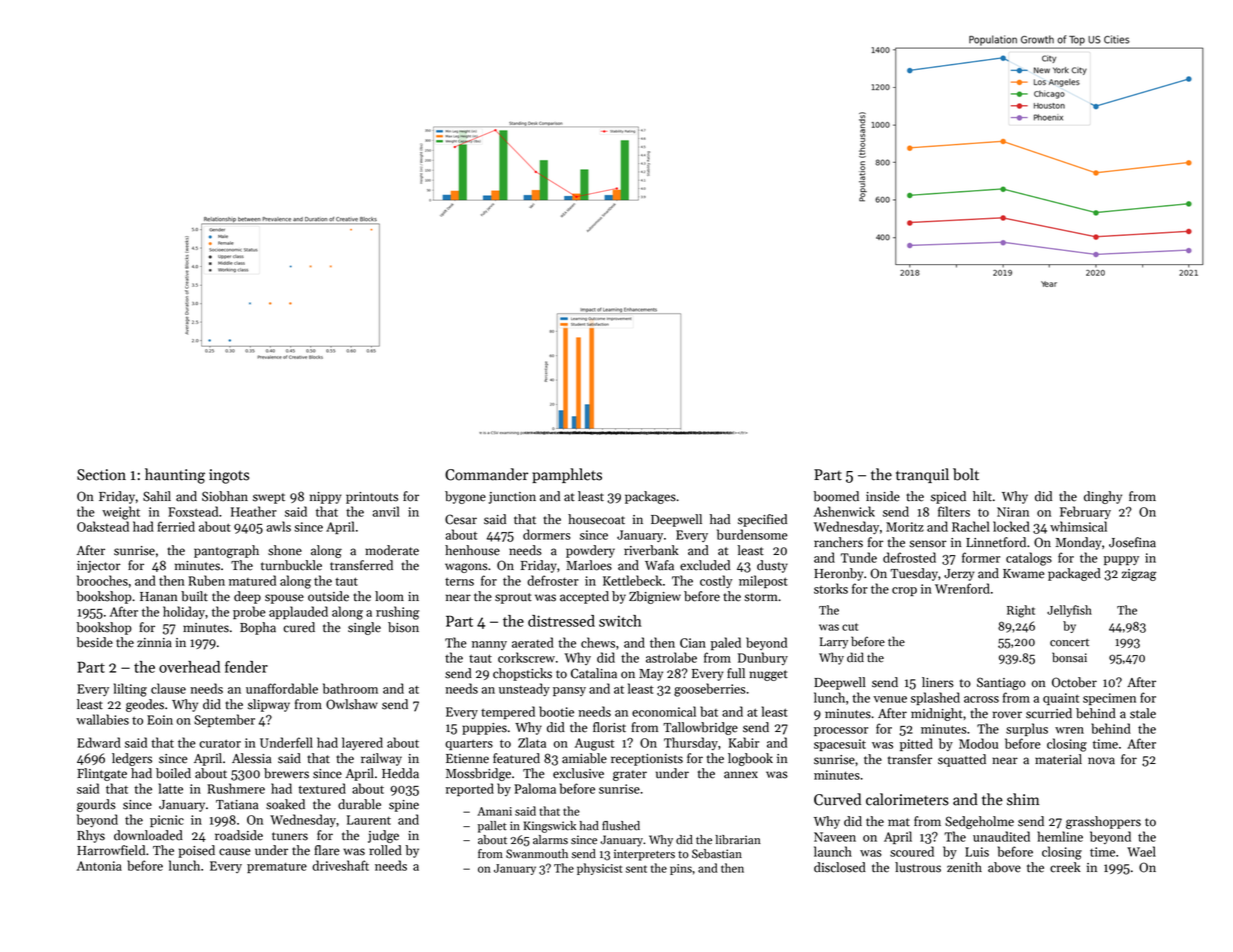 Image resolution: width=1233 pixels, height=952 pixels. I want to click on built, so click(194, 596).
